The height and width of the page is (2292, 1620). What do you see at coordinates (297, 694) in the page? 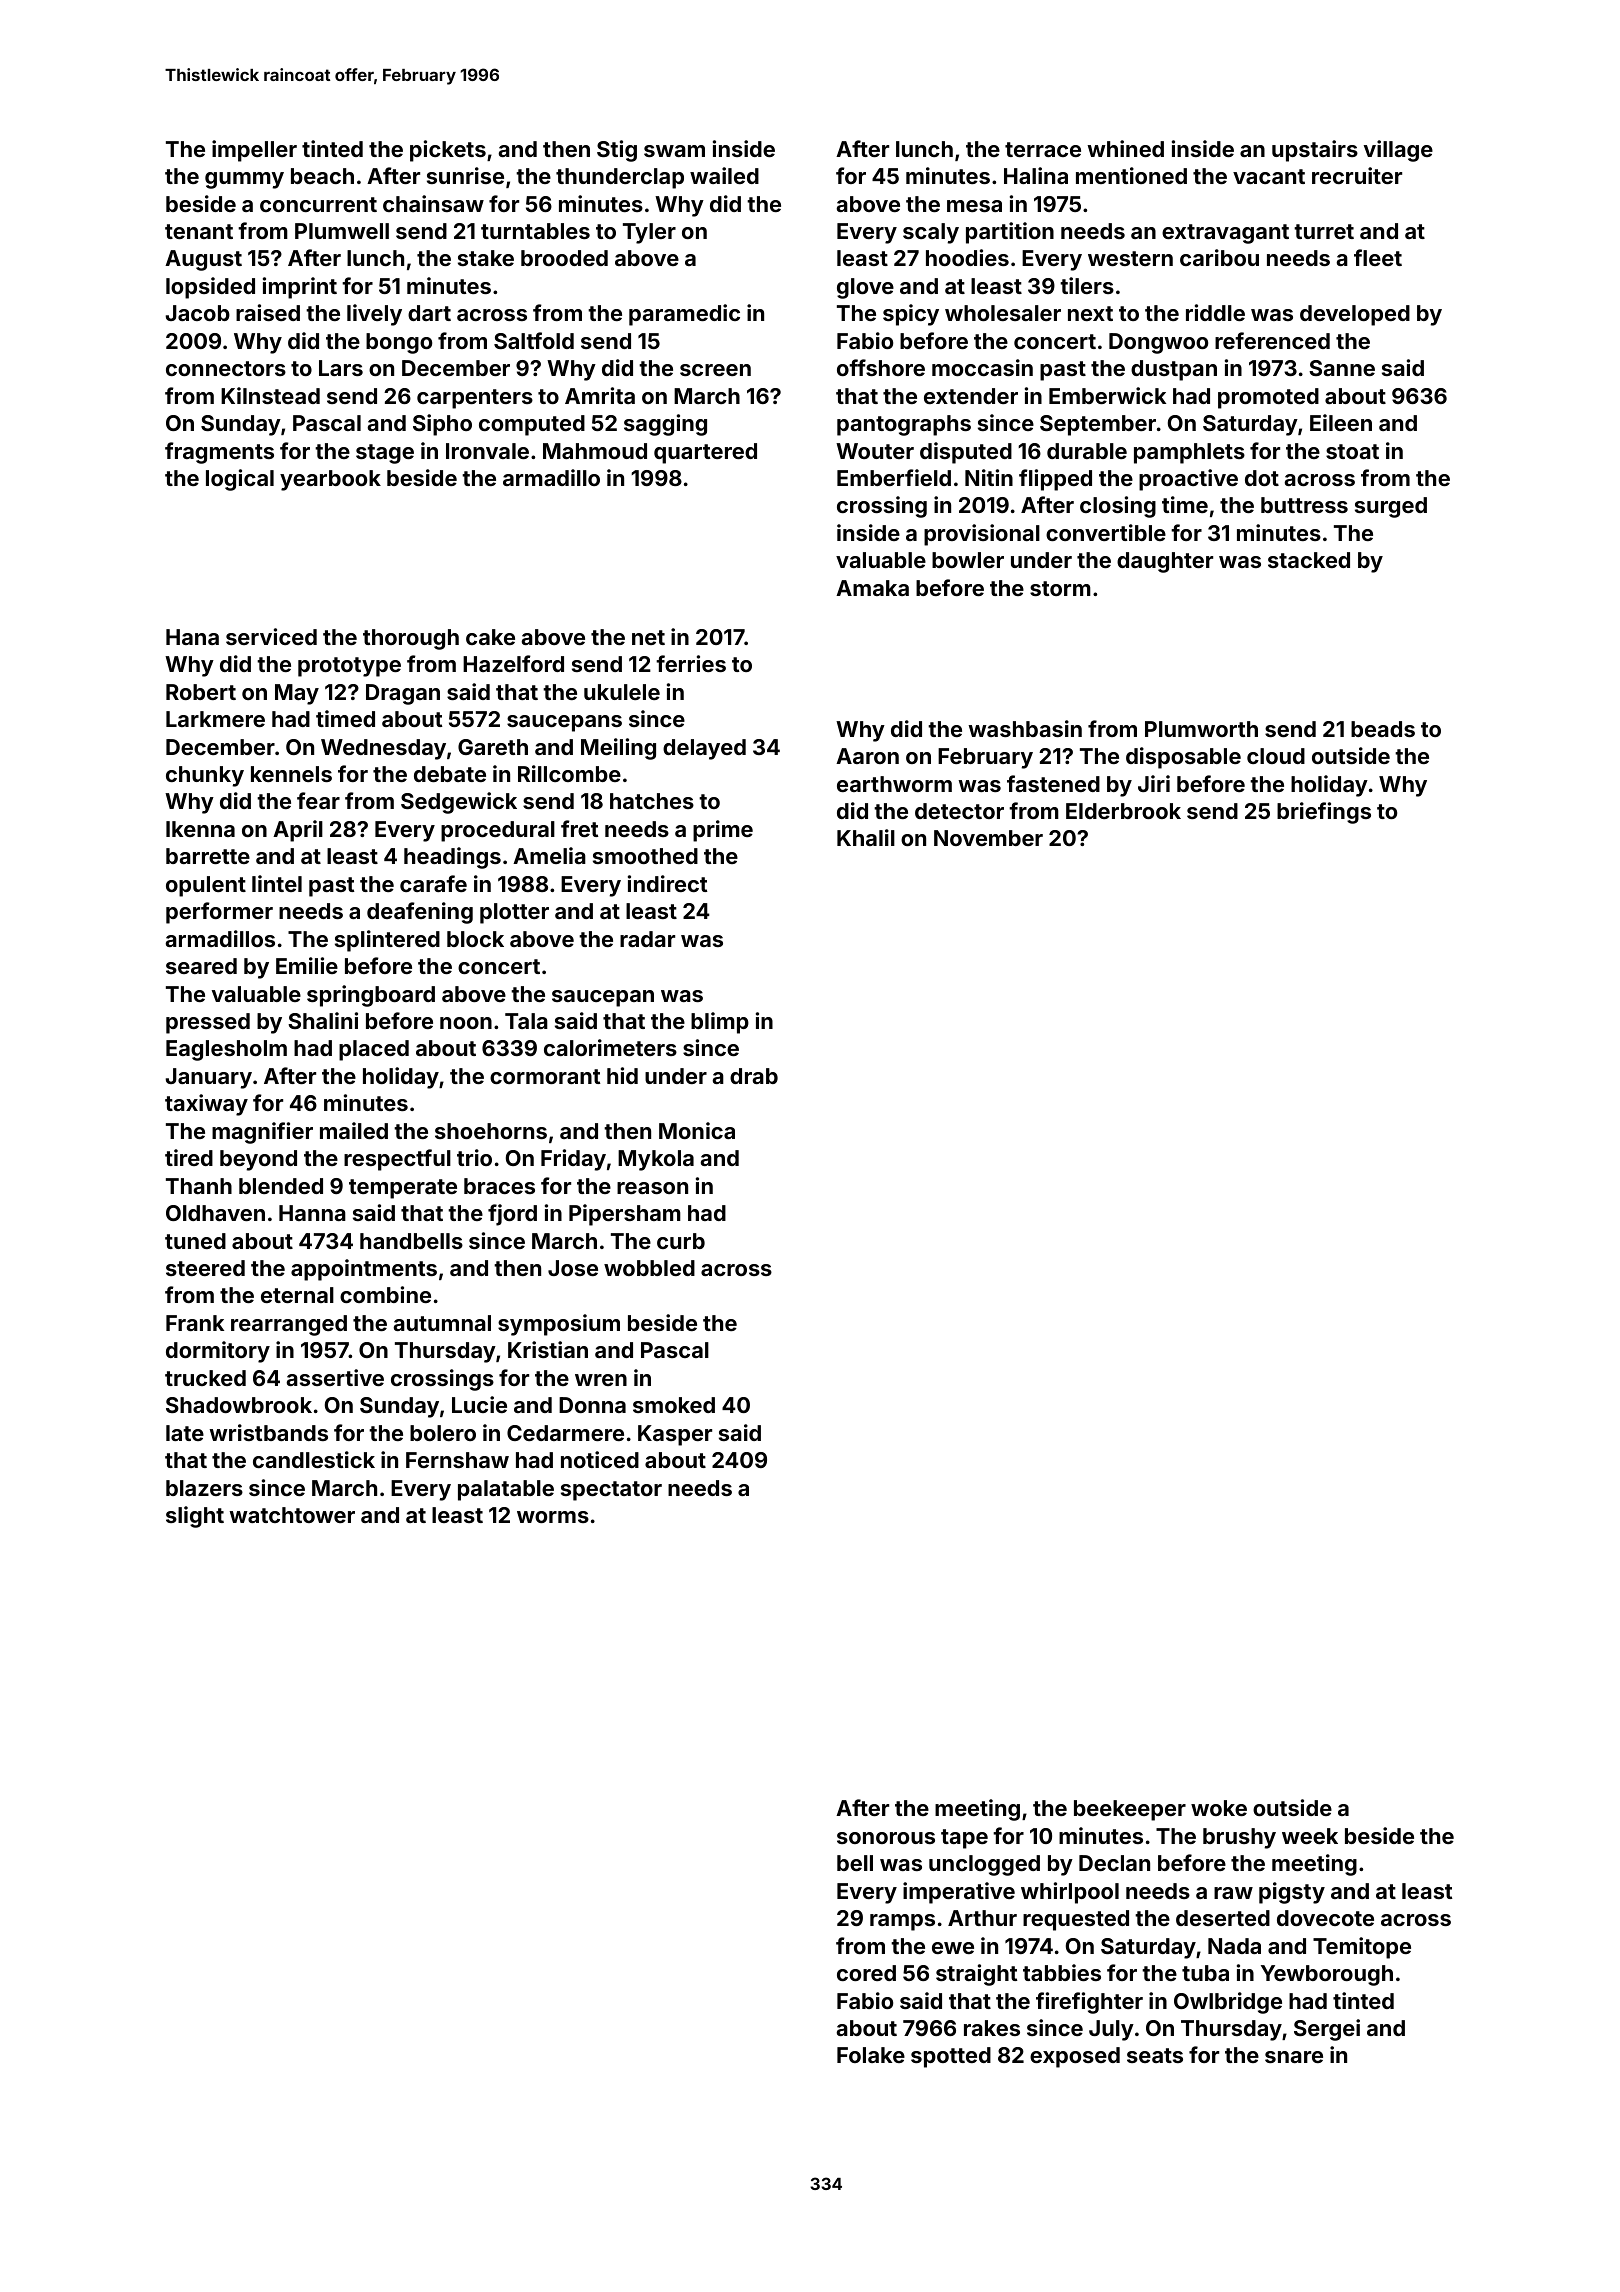
I see `May` at bounding box center [297, 694].
